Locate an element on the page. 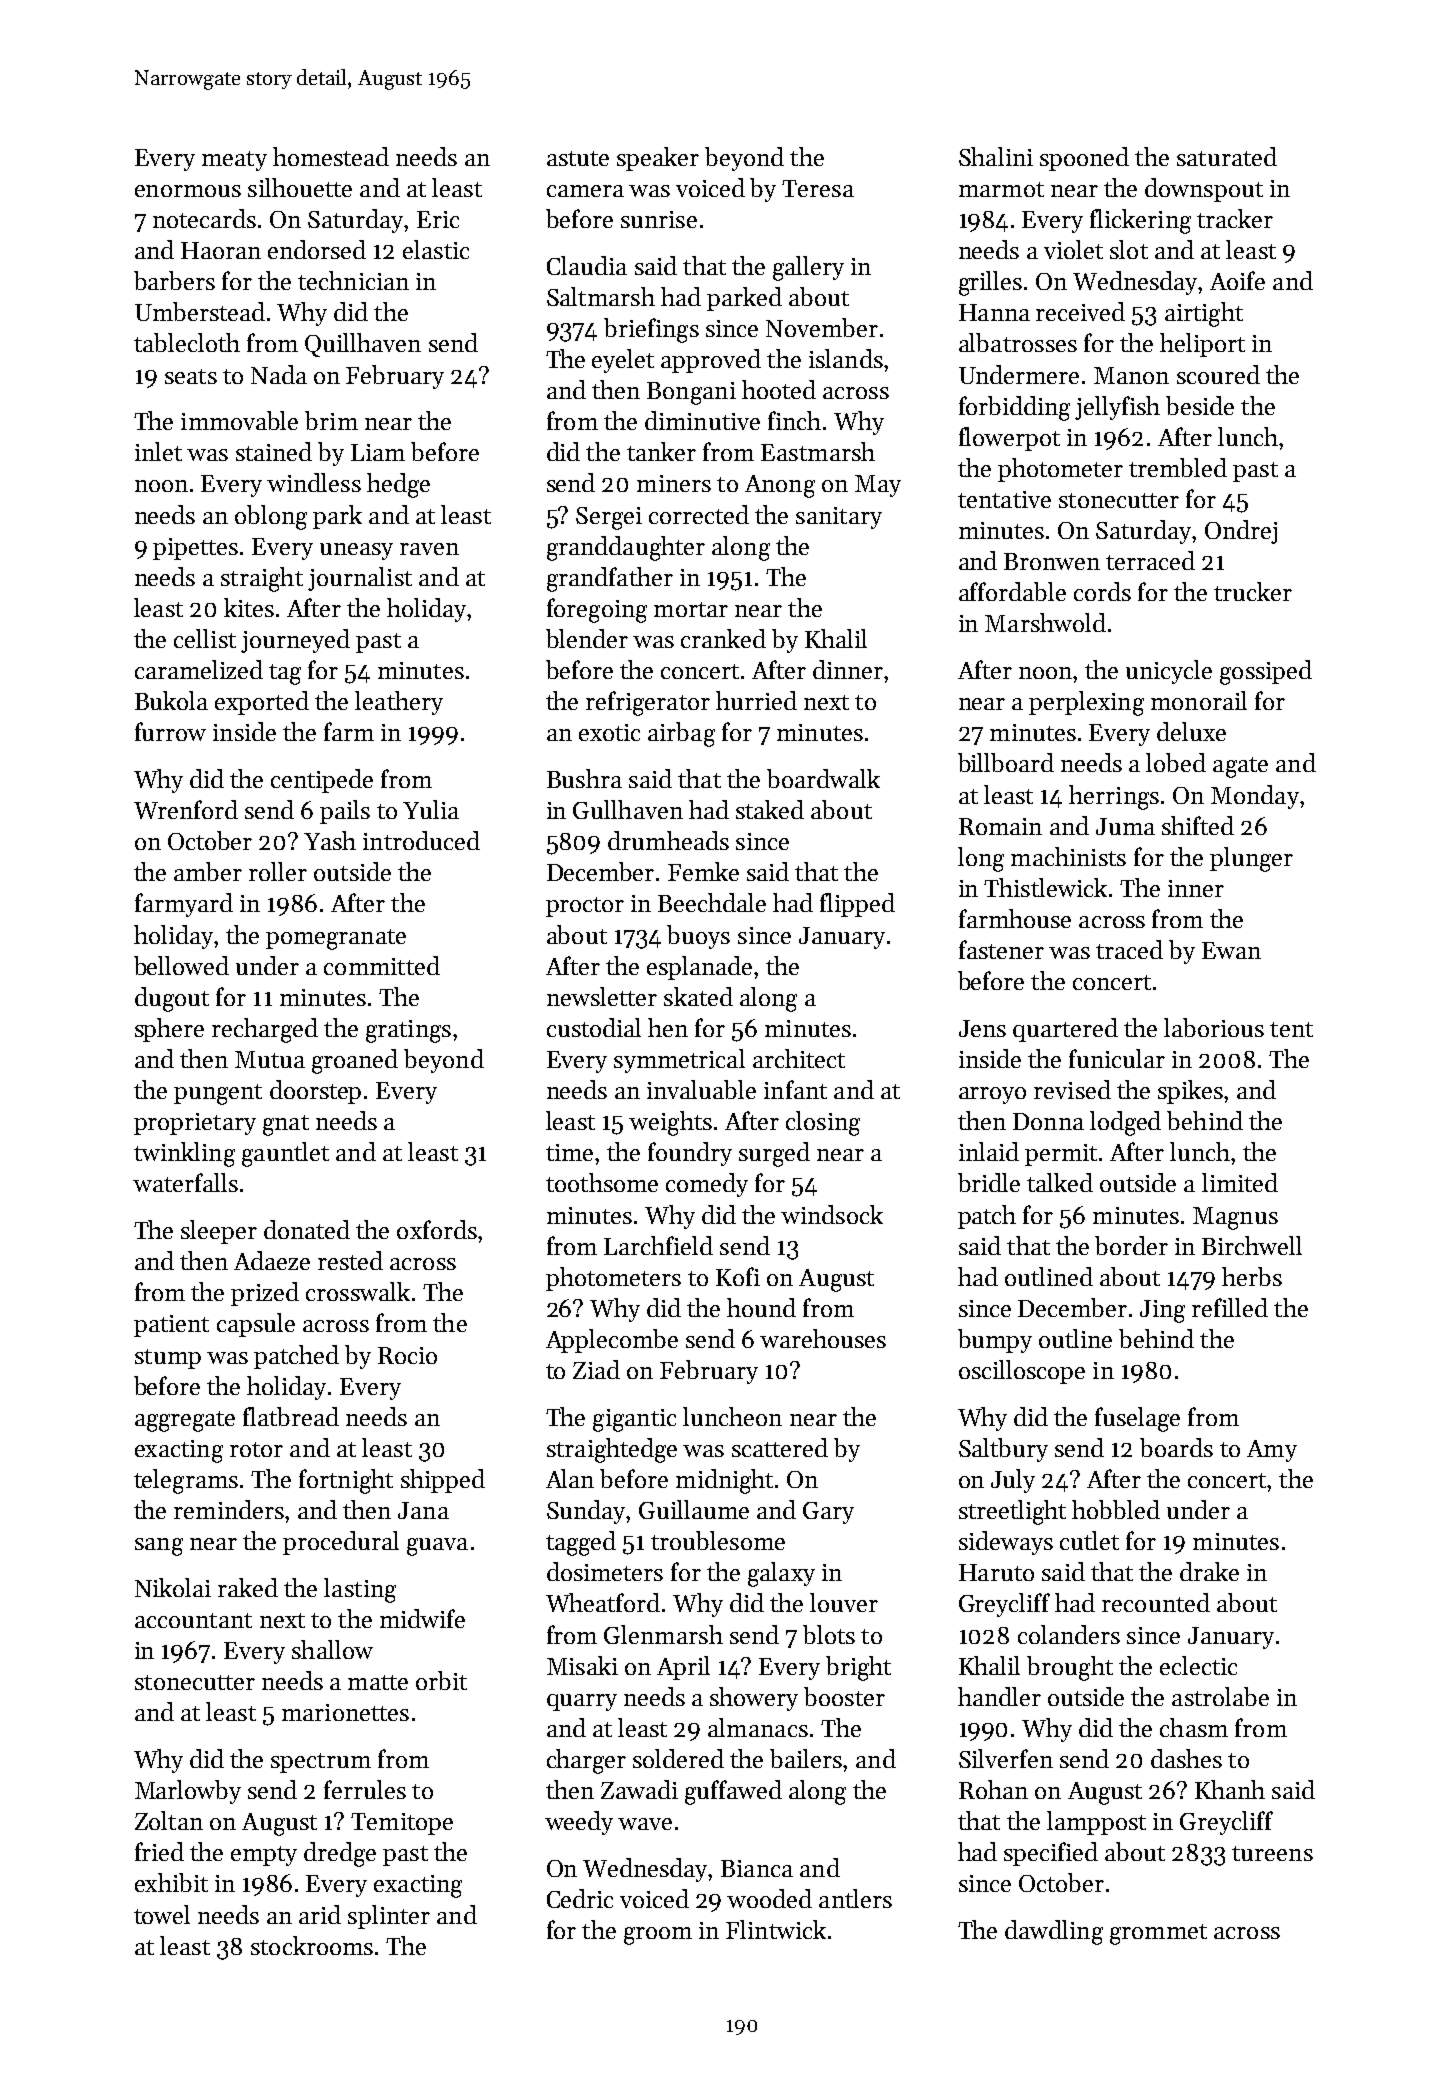  windsock is located at coordinates (832, 1214).
